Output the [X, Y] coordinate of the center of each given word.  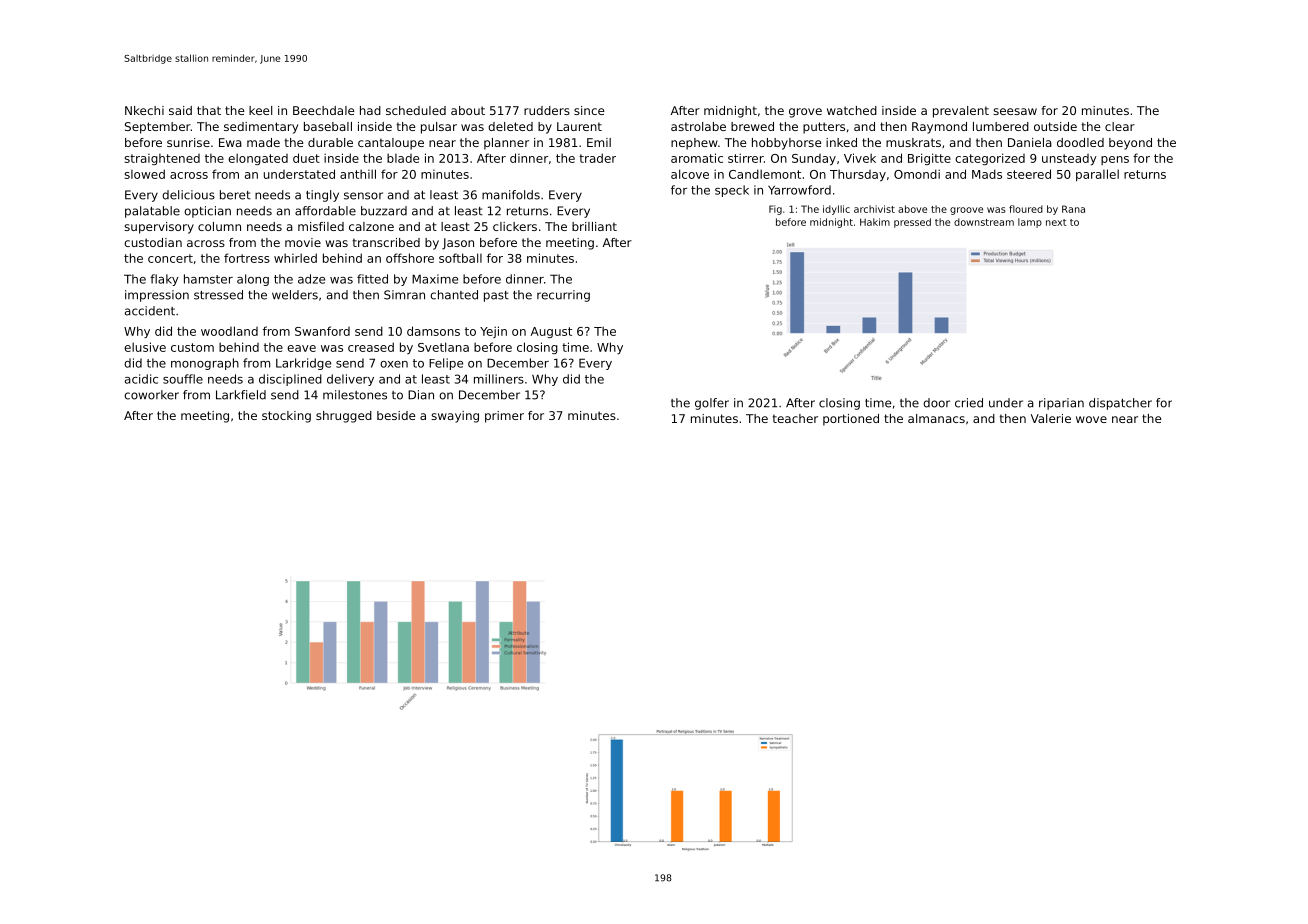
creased [371, 347]
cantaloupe [391, 144]
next [1056, 222]
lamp [1030, 223]
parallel [1097, 175]
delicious [188, 195]
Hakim [875, 222]
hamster [208, 279]
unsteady [1069, 159]
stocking [286, 417]
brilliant [594, 226]
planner [506, 144]
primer [504, 417]
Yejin [493, 332]
